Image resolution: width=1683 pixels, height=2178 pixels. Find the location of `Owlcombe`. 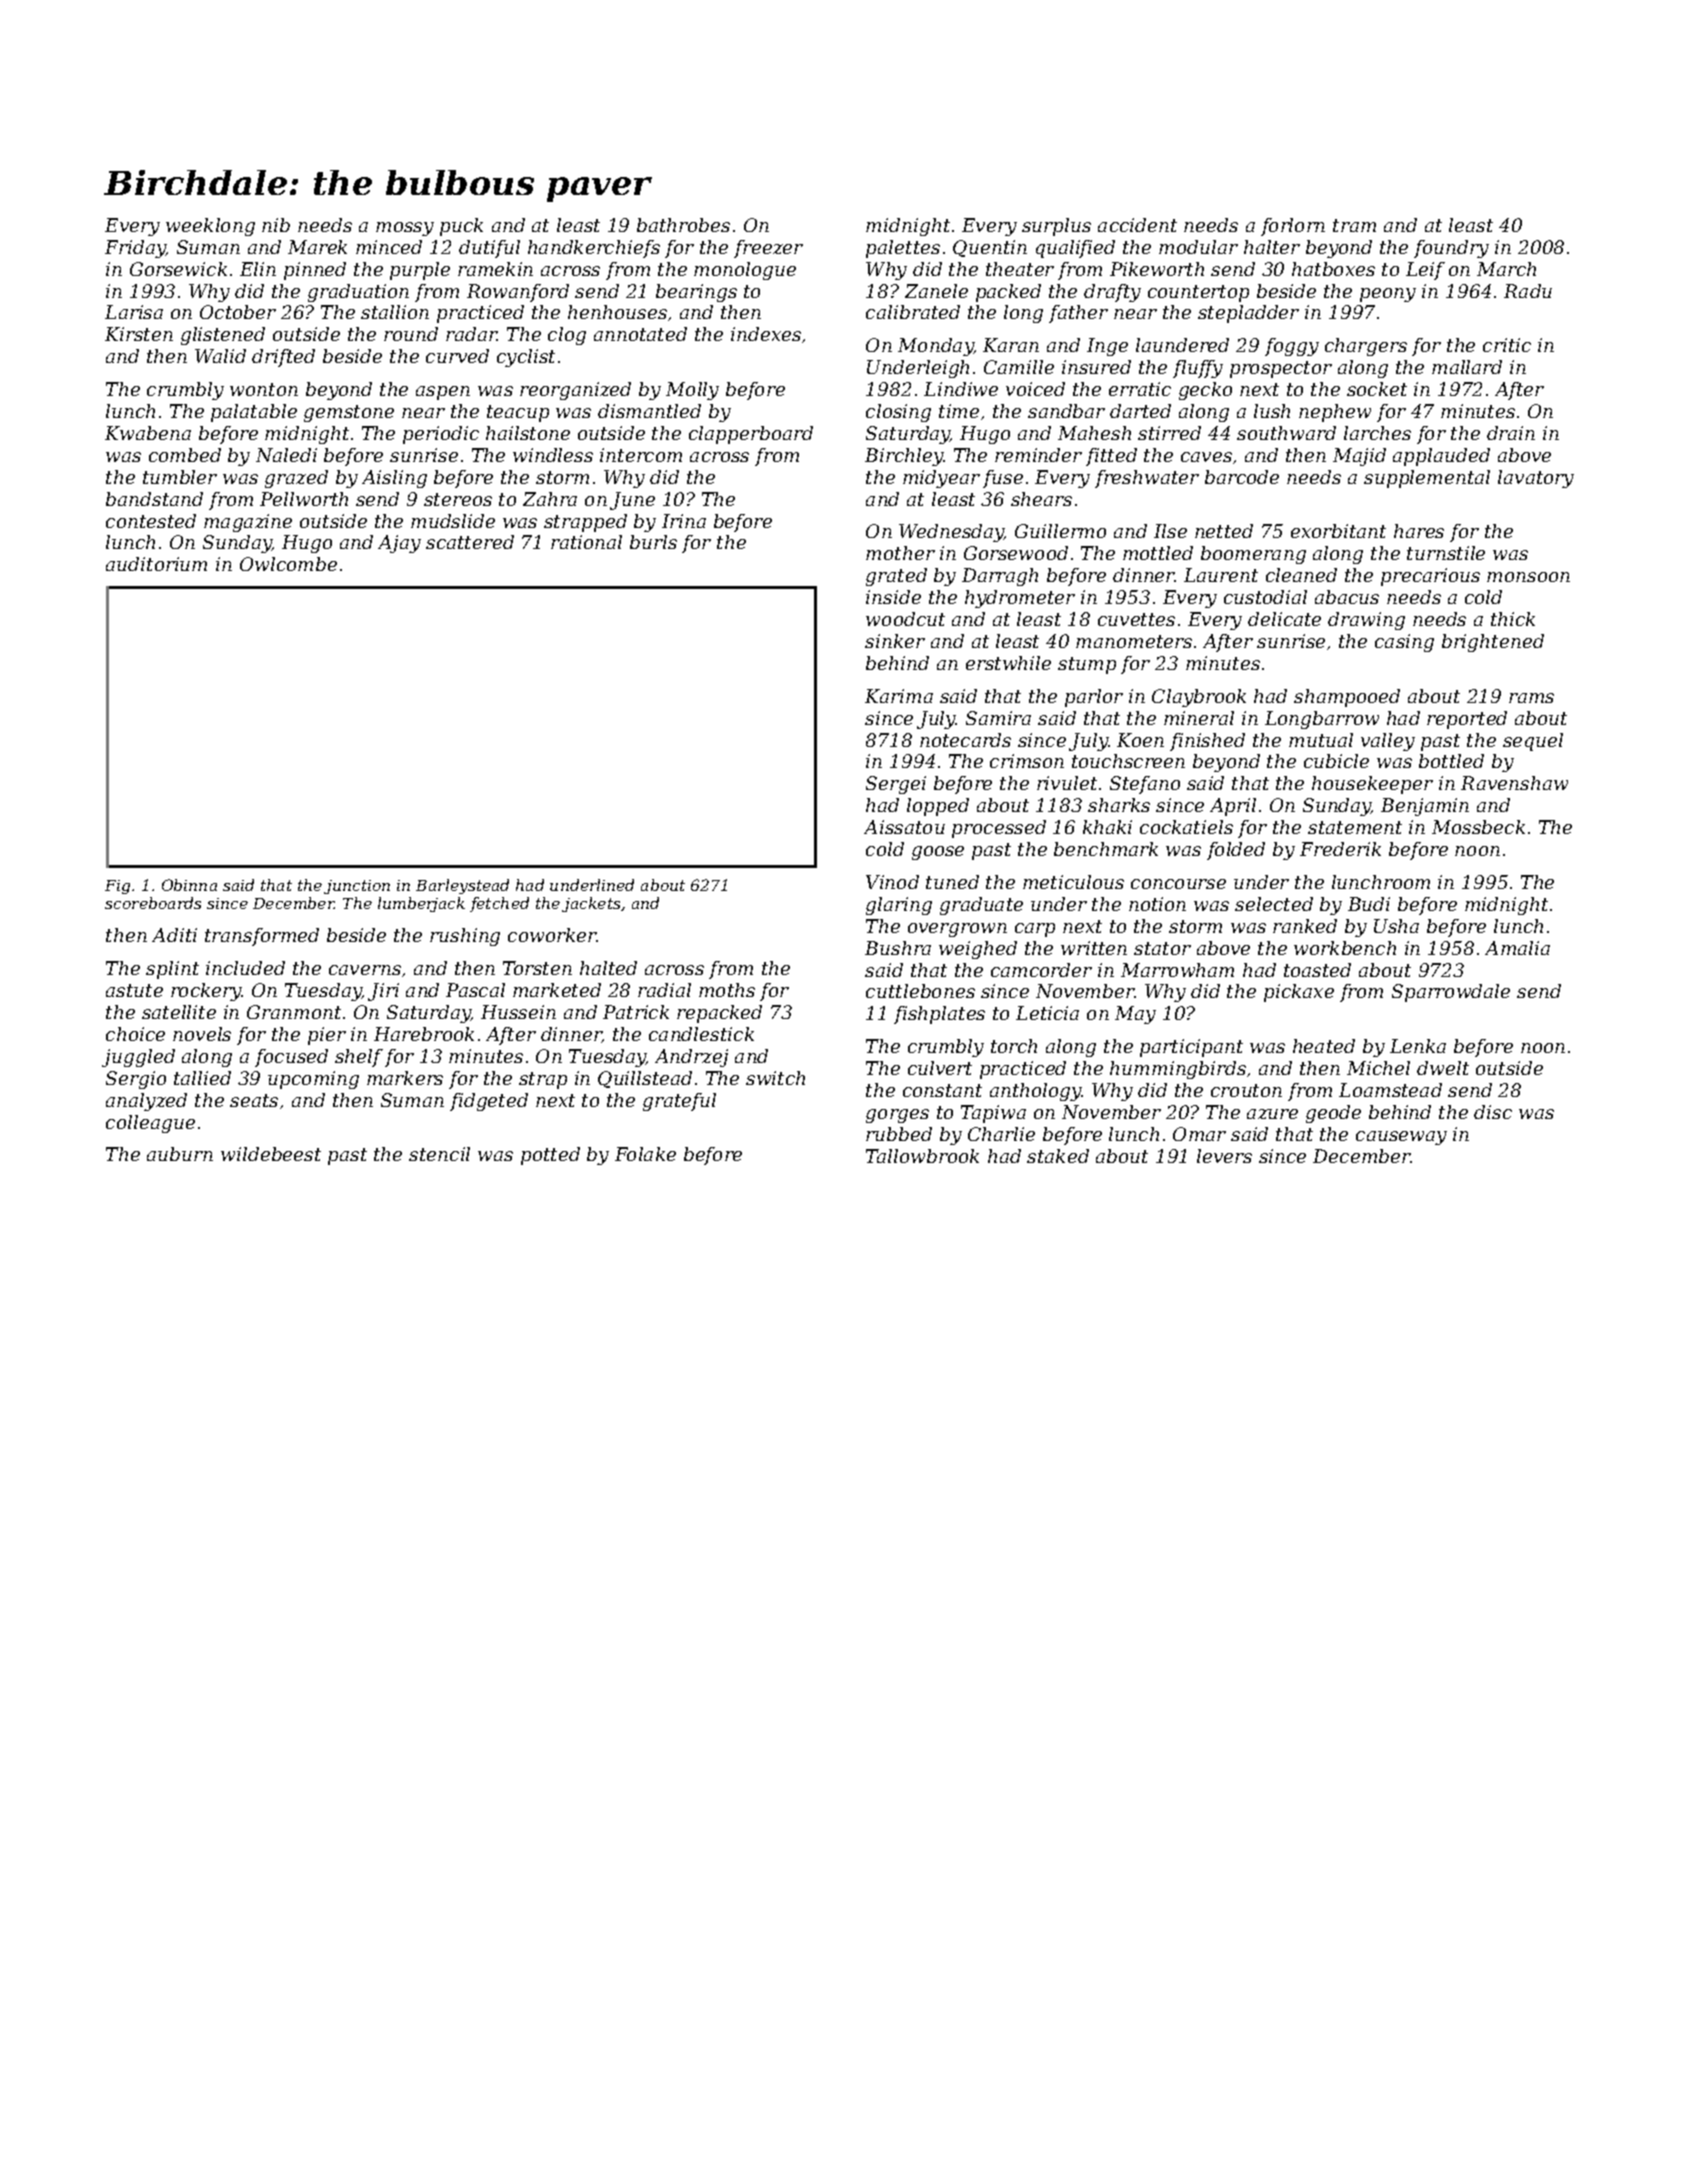

Owlcombe is located at coordinates (288, 564).
